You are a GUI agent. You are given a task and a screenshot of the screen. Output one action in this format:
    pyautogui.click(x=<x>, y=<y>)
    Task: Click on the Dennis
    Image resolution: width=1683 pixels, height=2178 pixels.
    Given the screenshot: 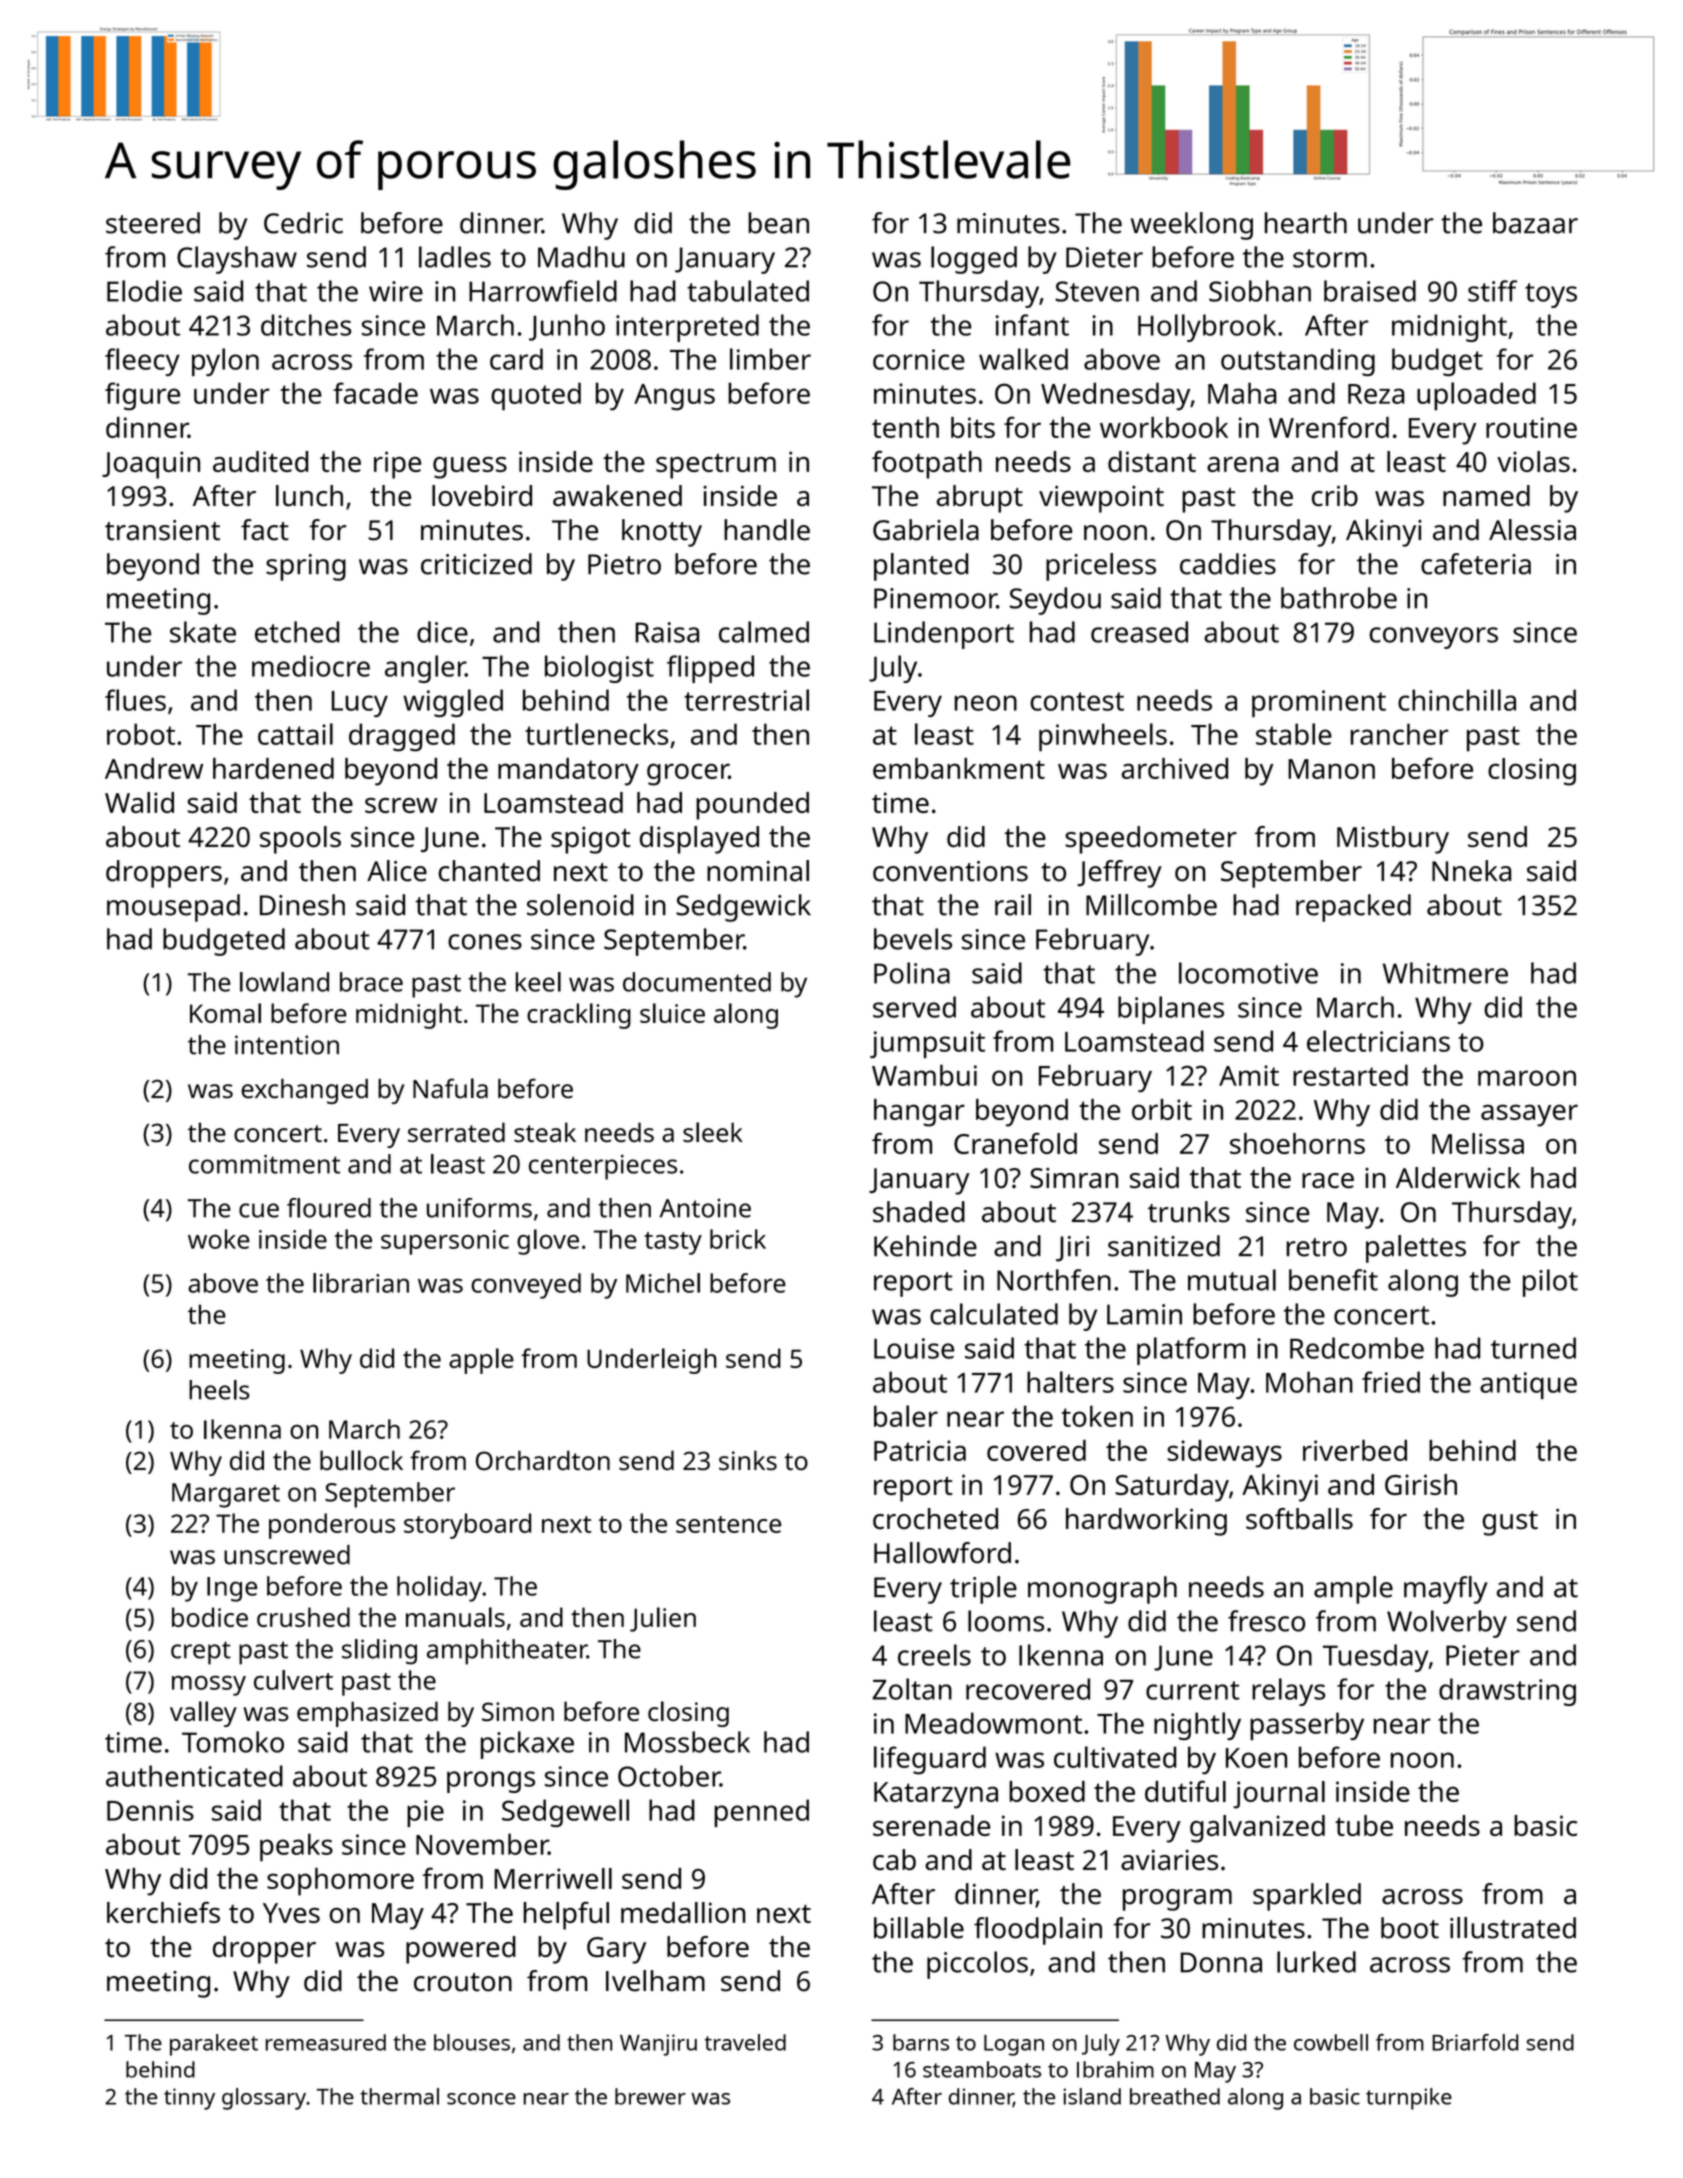 What is the action you would take?
    pyautogui.click(x=150, y=1810)
